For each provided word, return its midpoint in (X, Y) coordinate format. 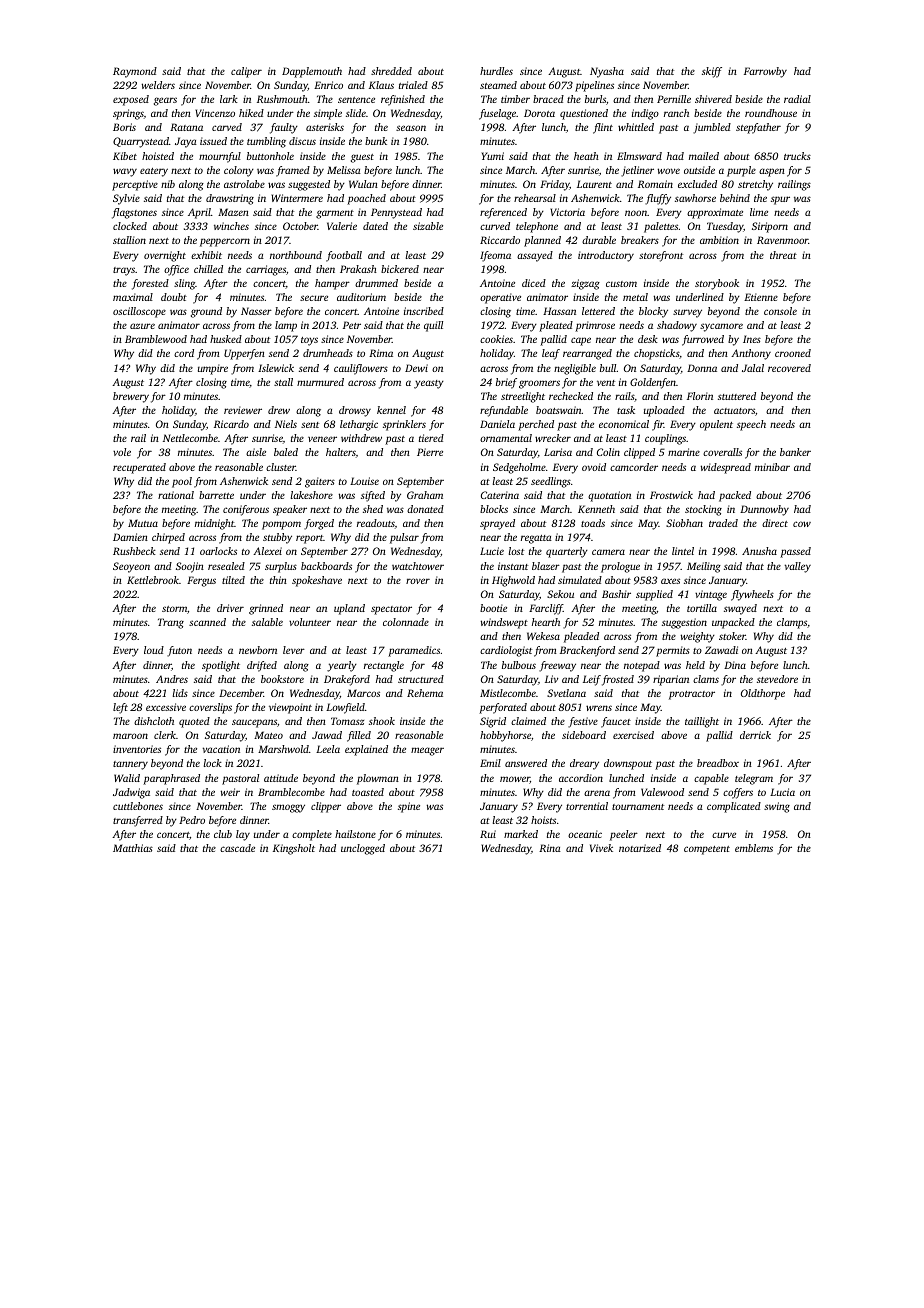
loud (154, 650)
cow (802, 524)
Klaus (381, 85)
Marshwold (283, 749)
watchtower (418, 566)
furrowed (703, 340)
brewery (131, 397)
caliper (246, 72)
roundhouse (771, 113)
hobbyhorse (505, 736)
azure (142, 326)
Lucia (782, 792)
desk (648, 339)
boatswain (559, 410)
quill (433, 326)
